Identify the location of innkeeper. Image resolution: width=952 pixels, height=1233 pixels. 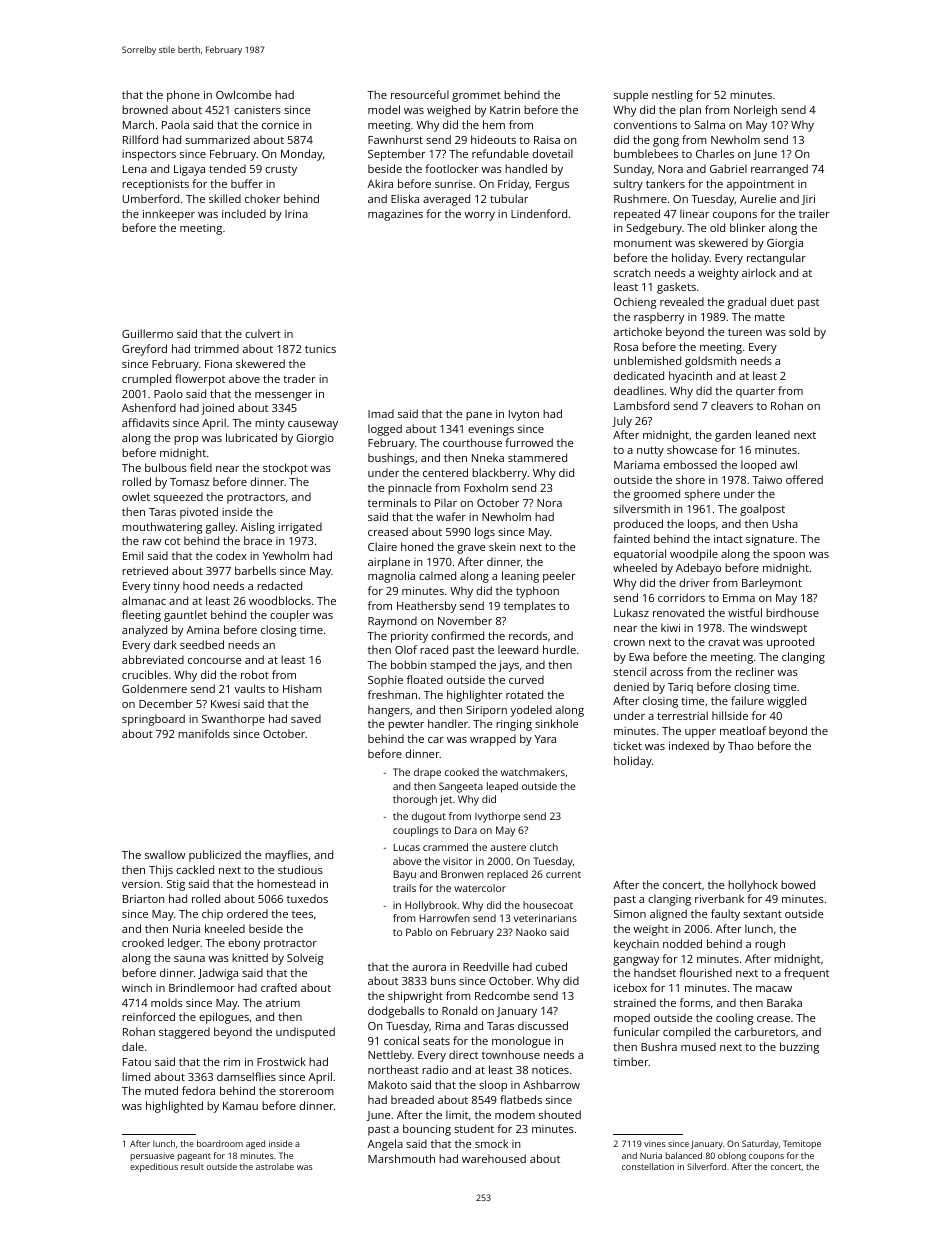
(169, 215).
